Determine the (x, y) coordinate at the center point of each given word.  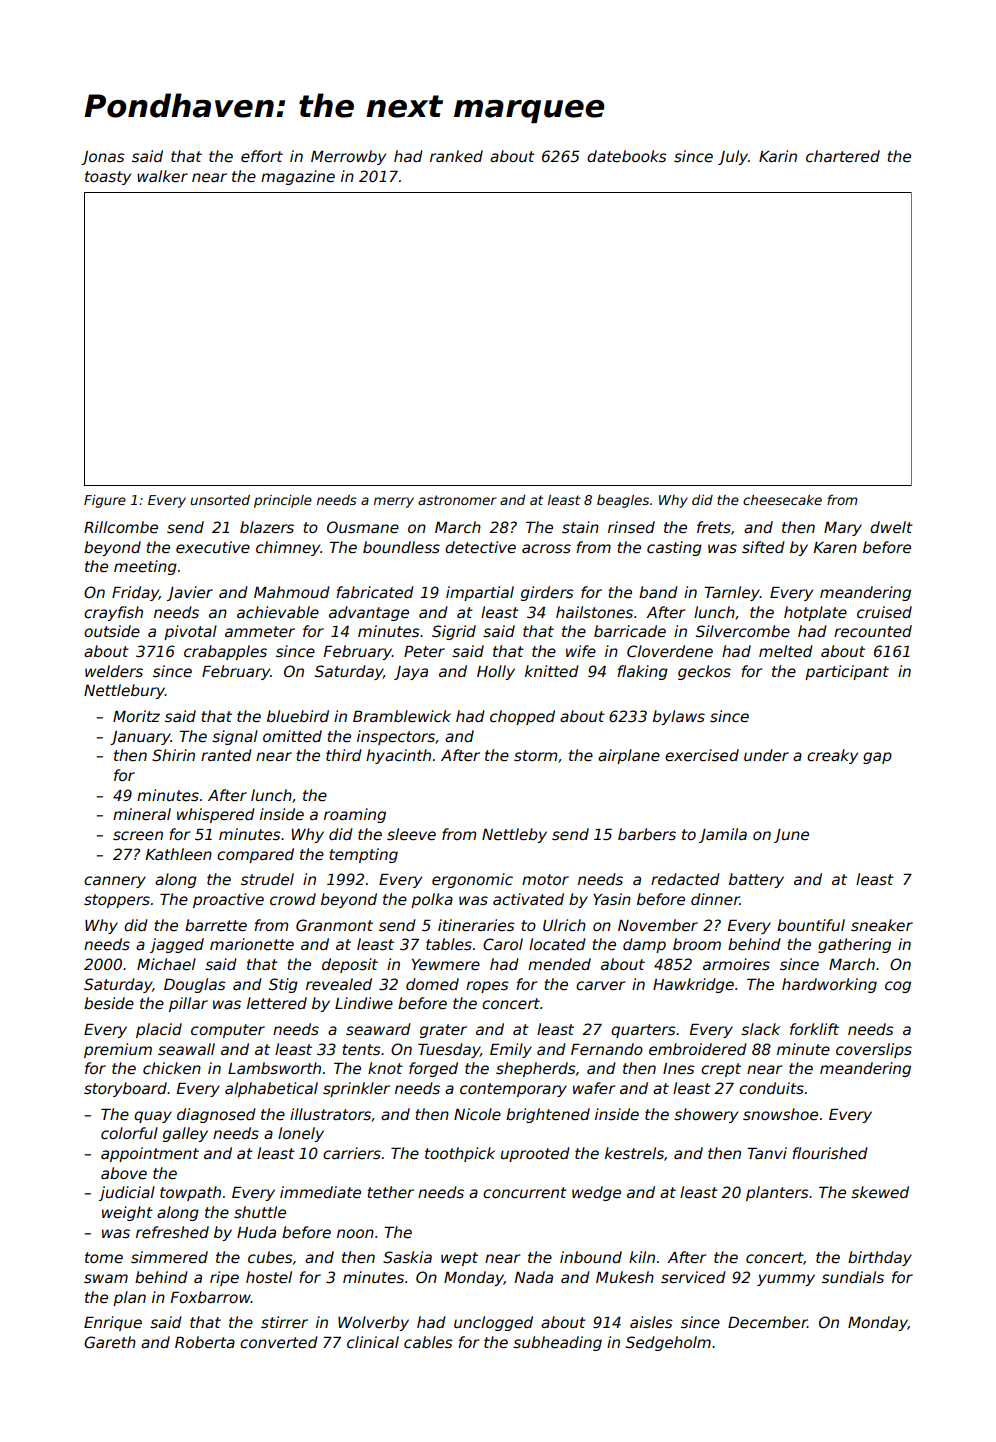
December (767, 1322)
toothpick (460, 1154)
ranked (456, 156)
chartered (843, 156)
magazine (298, 177)
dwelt (891, 527)
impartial (480, 593)
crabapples (225, 652)
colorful (129, 1133)
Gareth (110, 1342)
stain (580, 527)
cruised (884, 612)
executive (213, 547)
